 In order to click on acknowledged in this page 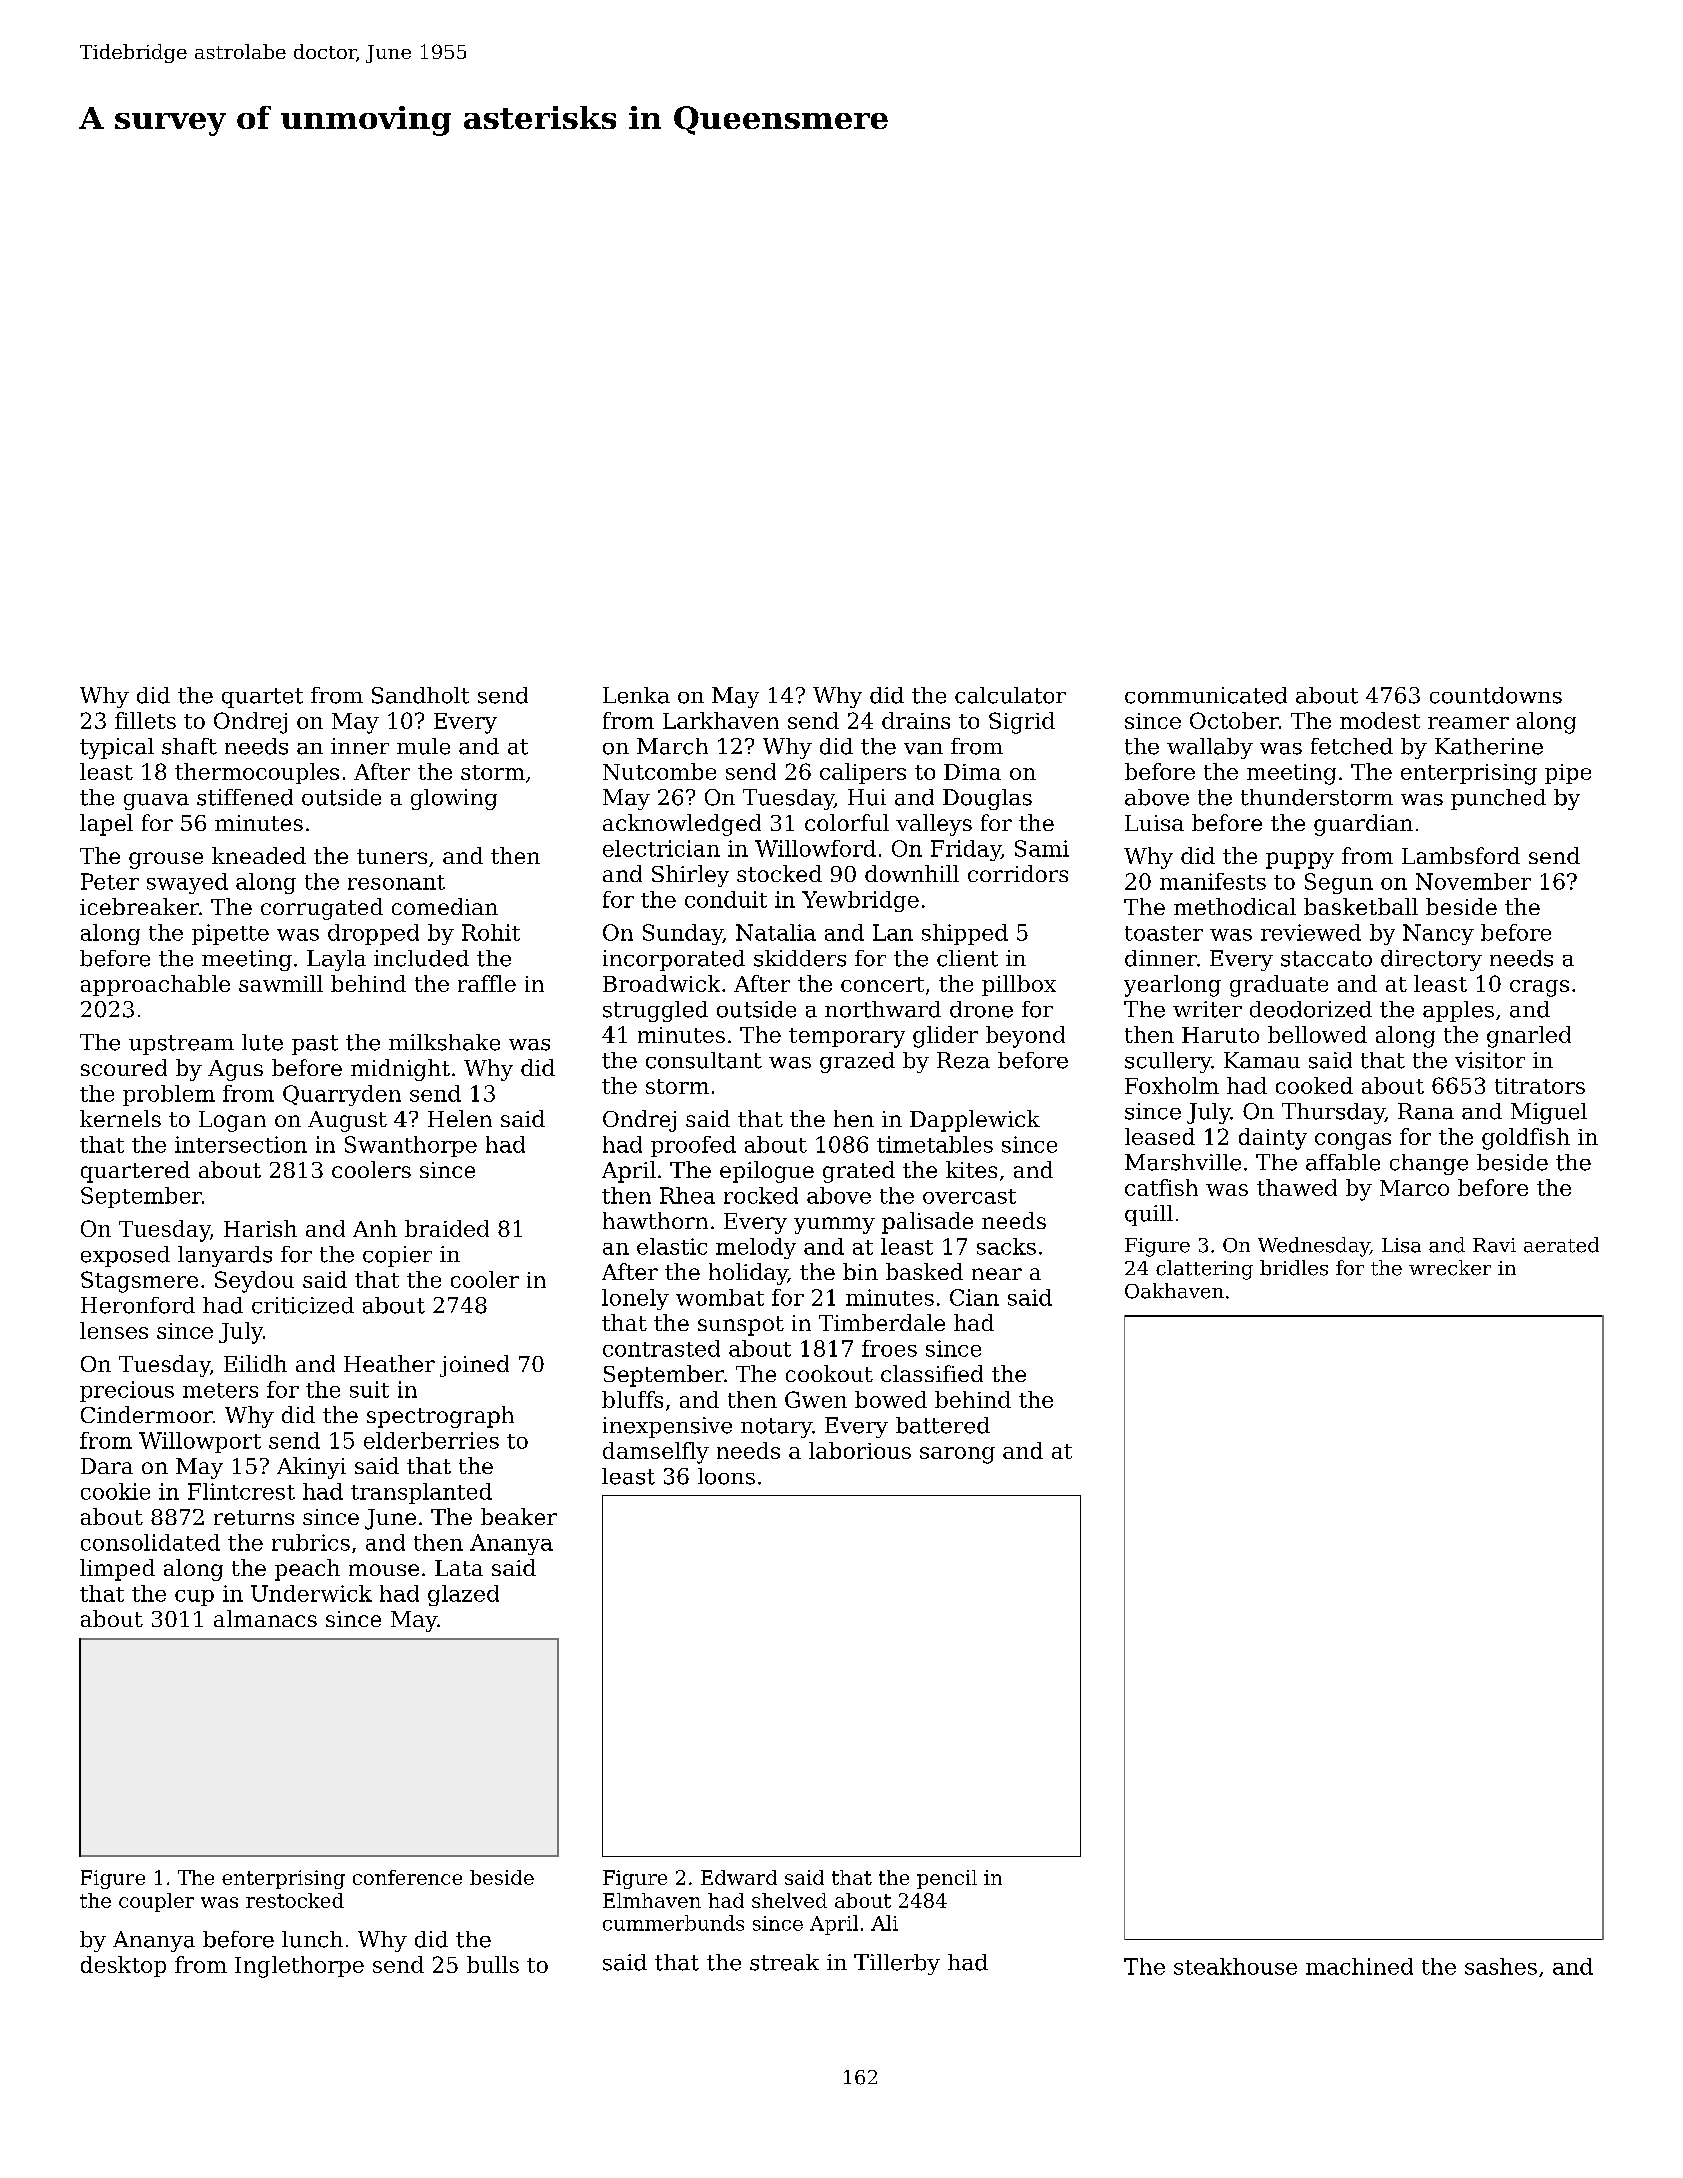, I will do `click(682, 825)`.
